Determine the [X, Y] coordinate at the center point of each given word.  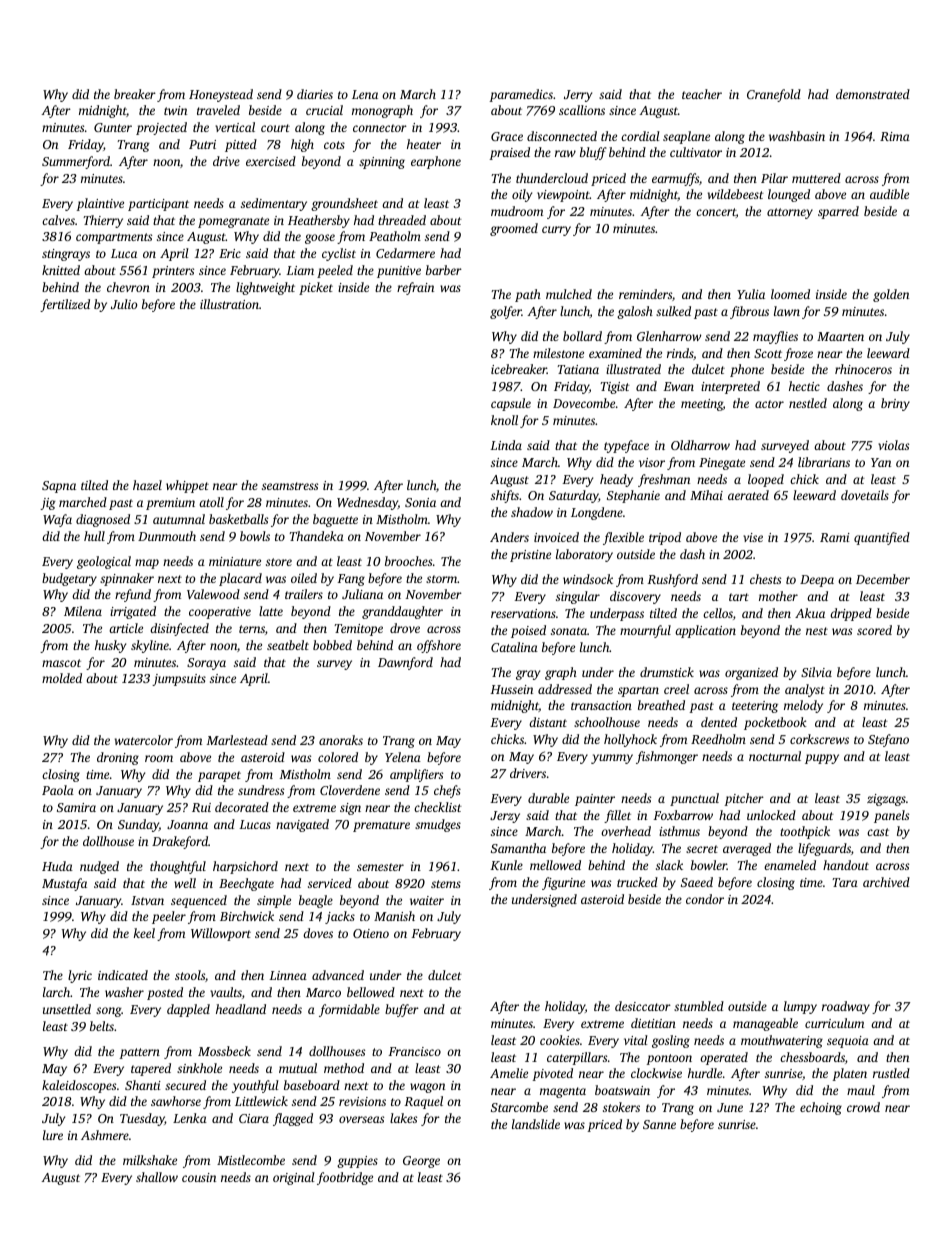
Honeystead [221, 95]
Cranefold [774, 95]
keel [144, 933]
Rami [835, 537]
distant [548, 722]
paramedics [521, 95]
